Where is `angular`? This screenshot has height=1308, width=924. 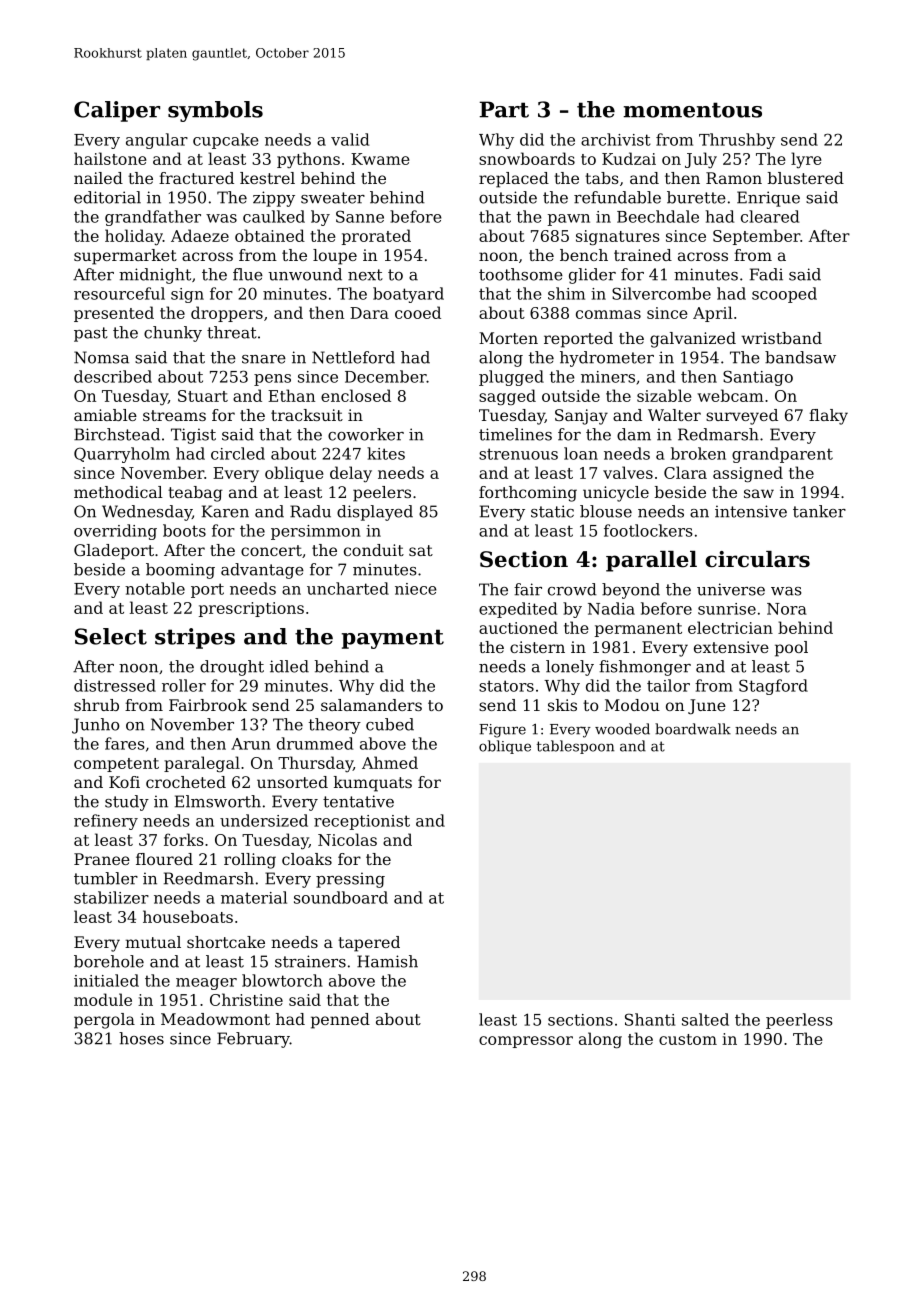 angular is located at coordinates (157, 141).
